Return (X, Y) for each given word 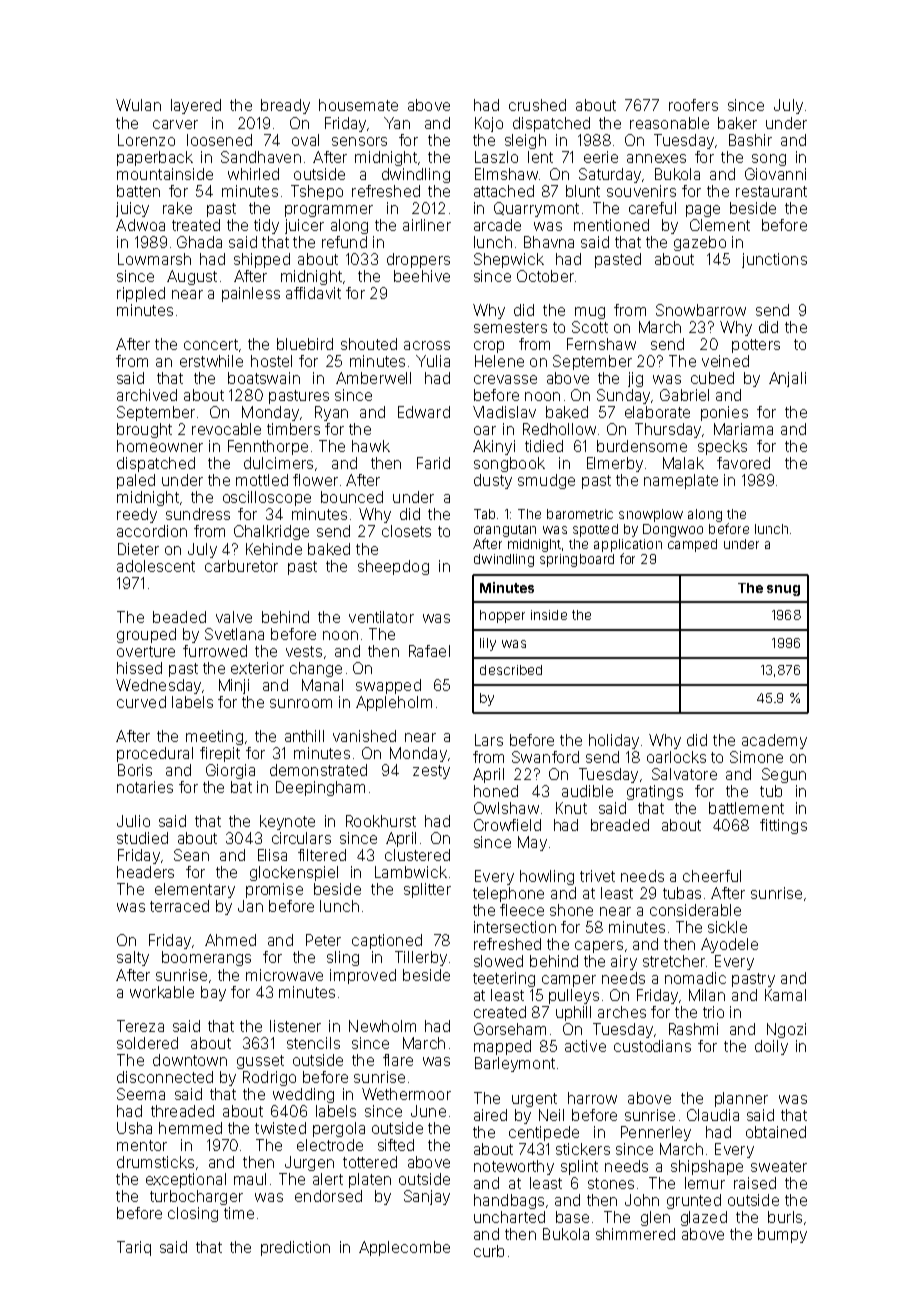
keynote (287, 822)
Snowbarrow (701, 310)
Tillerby (421, 958)
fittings (783, 826)
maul (250, 1179)
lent (540, 157)
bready (285, 106)
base (572, 1217)
